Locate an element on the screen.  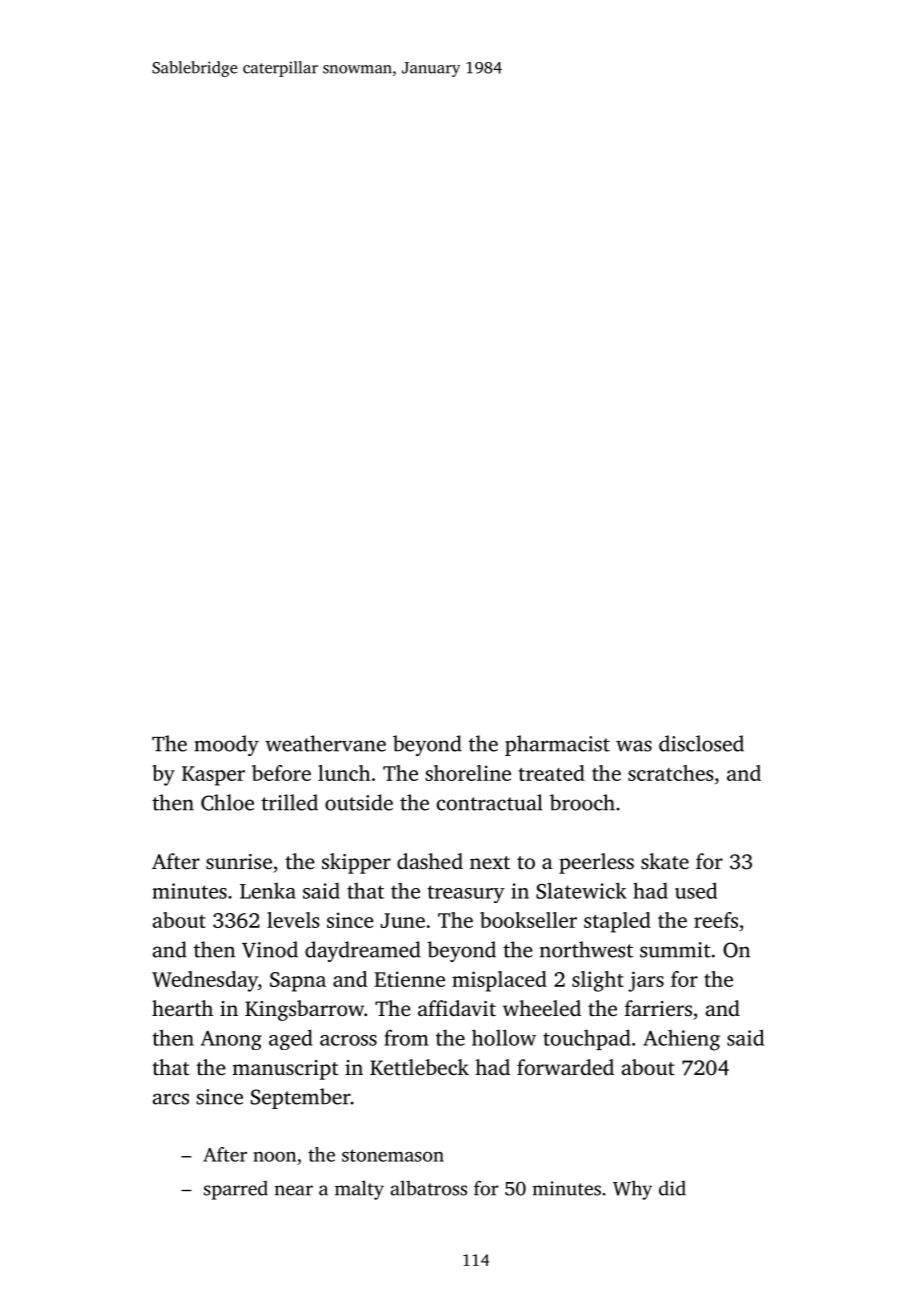
forwarded is located at coordinates (565, 1067).
